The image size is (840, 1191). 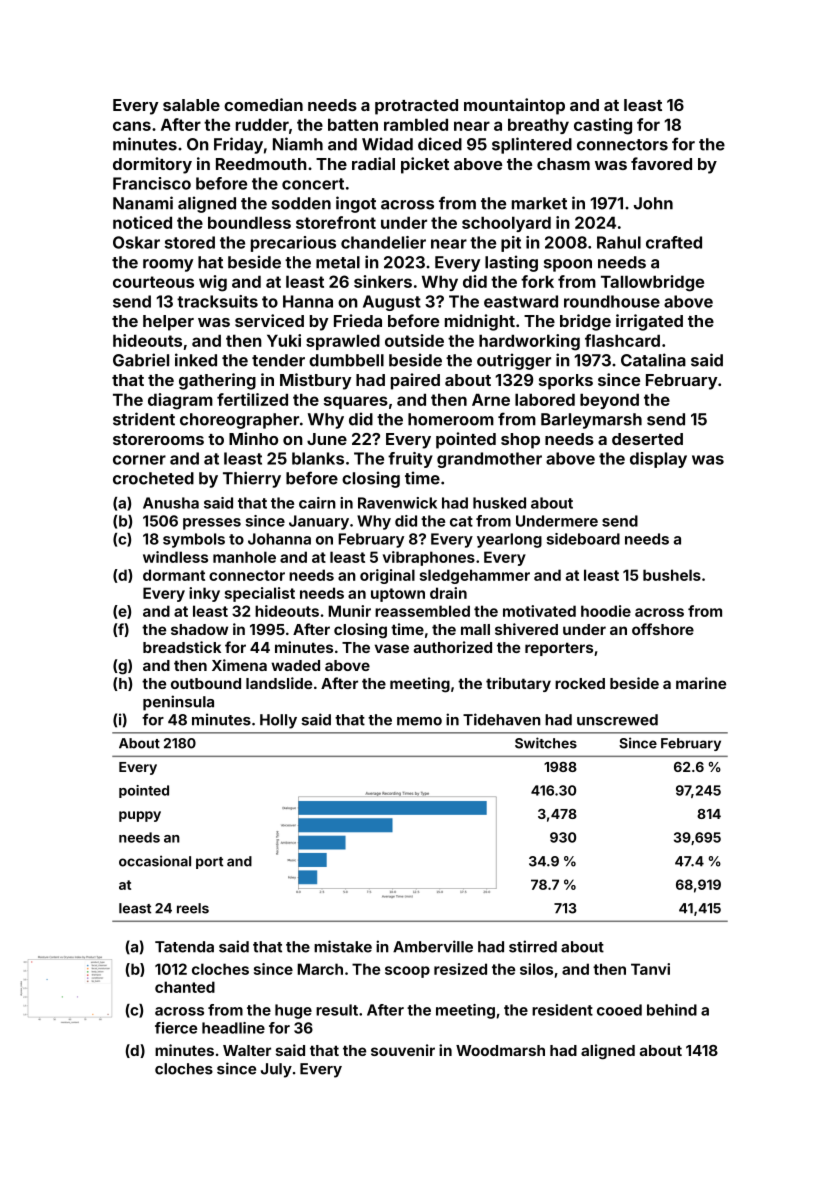 I want to click on display, so click(x=658, y=460).
